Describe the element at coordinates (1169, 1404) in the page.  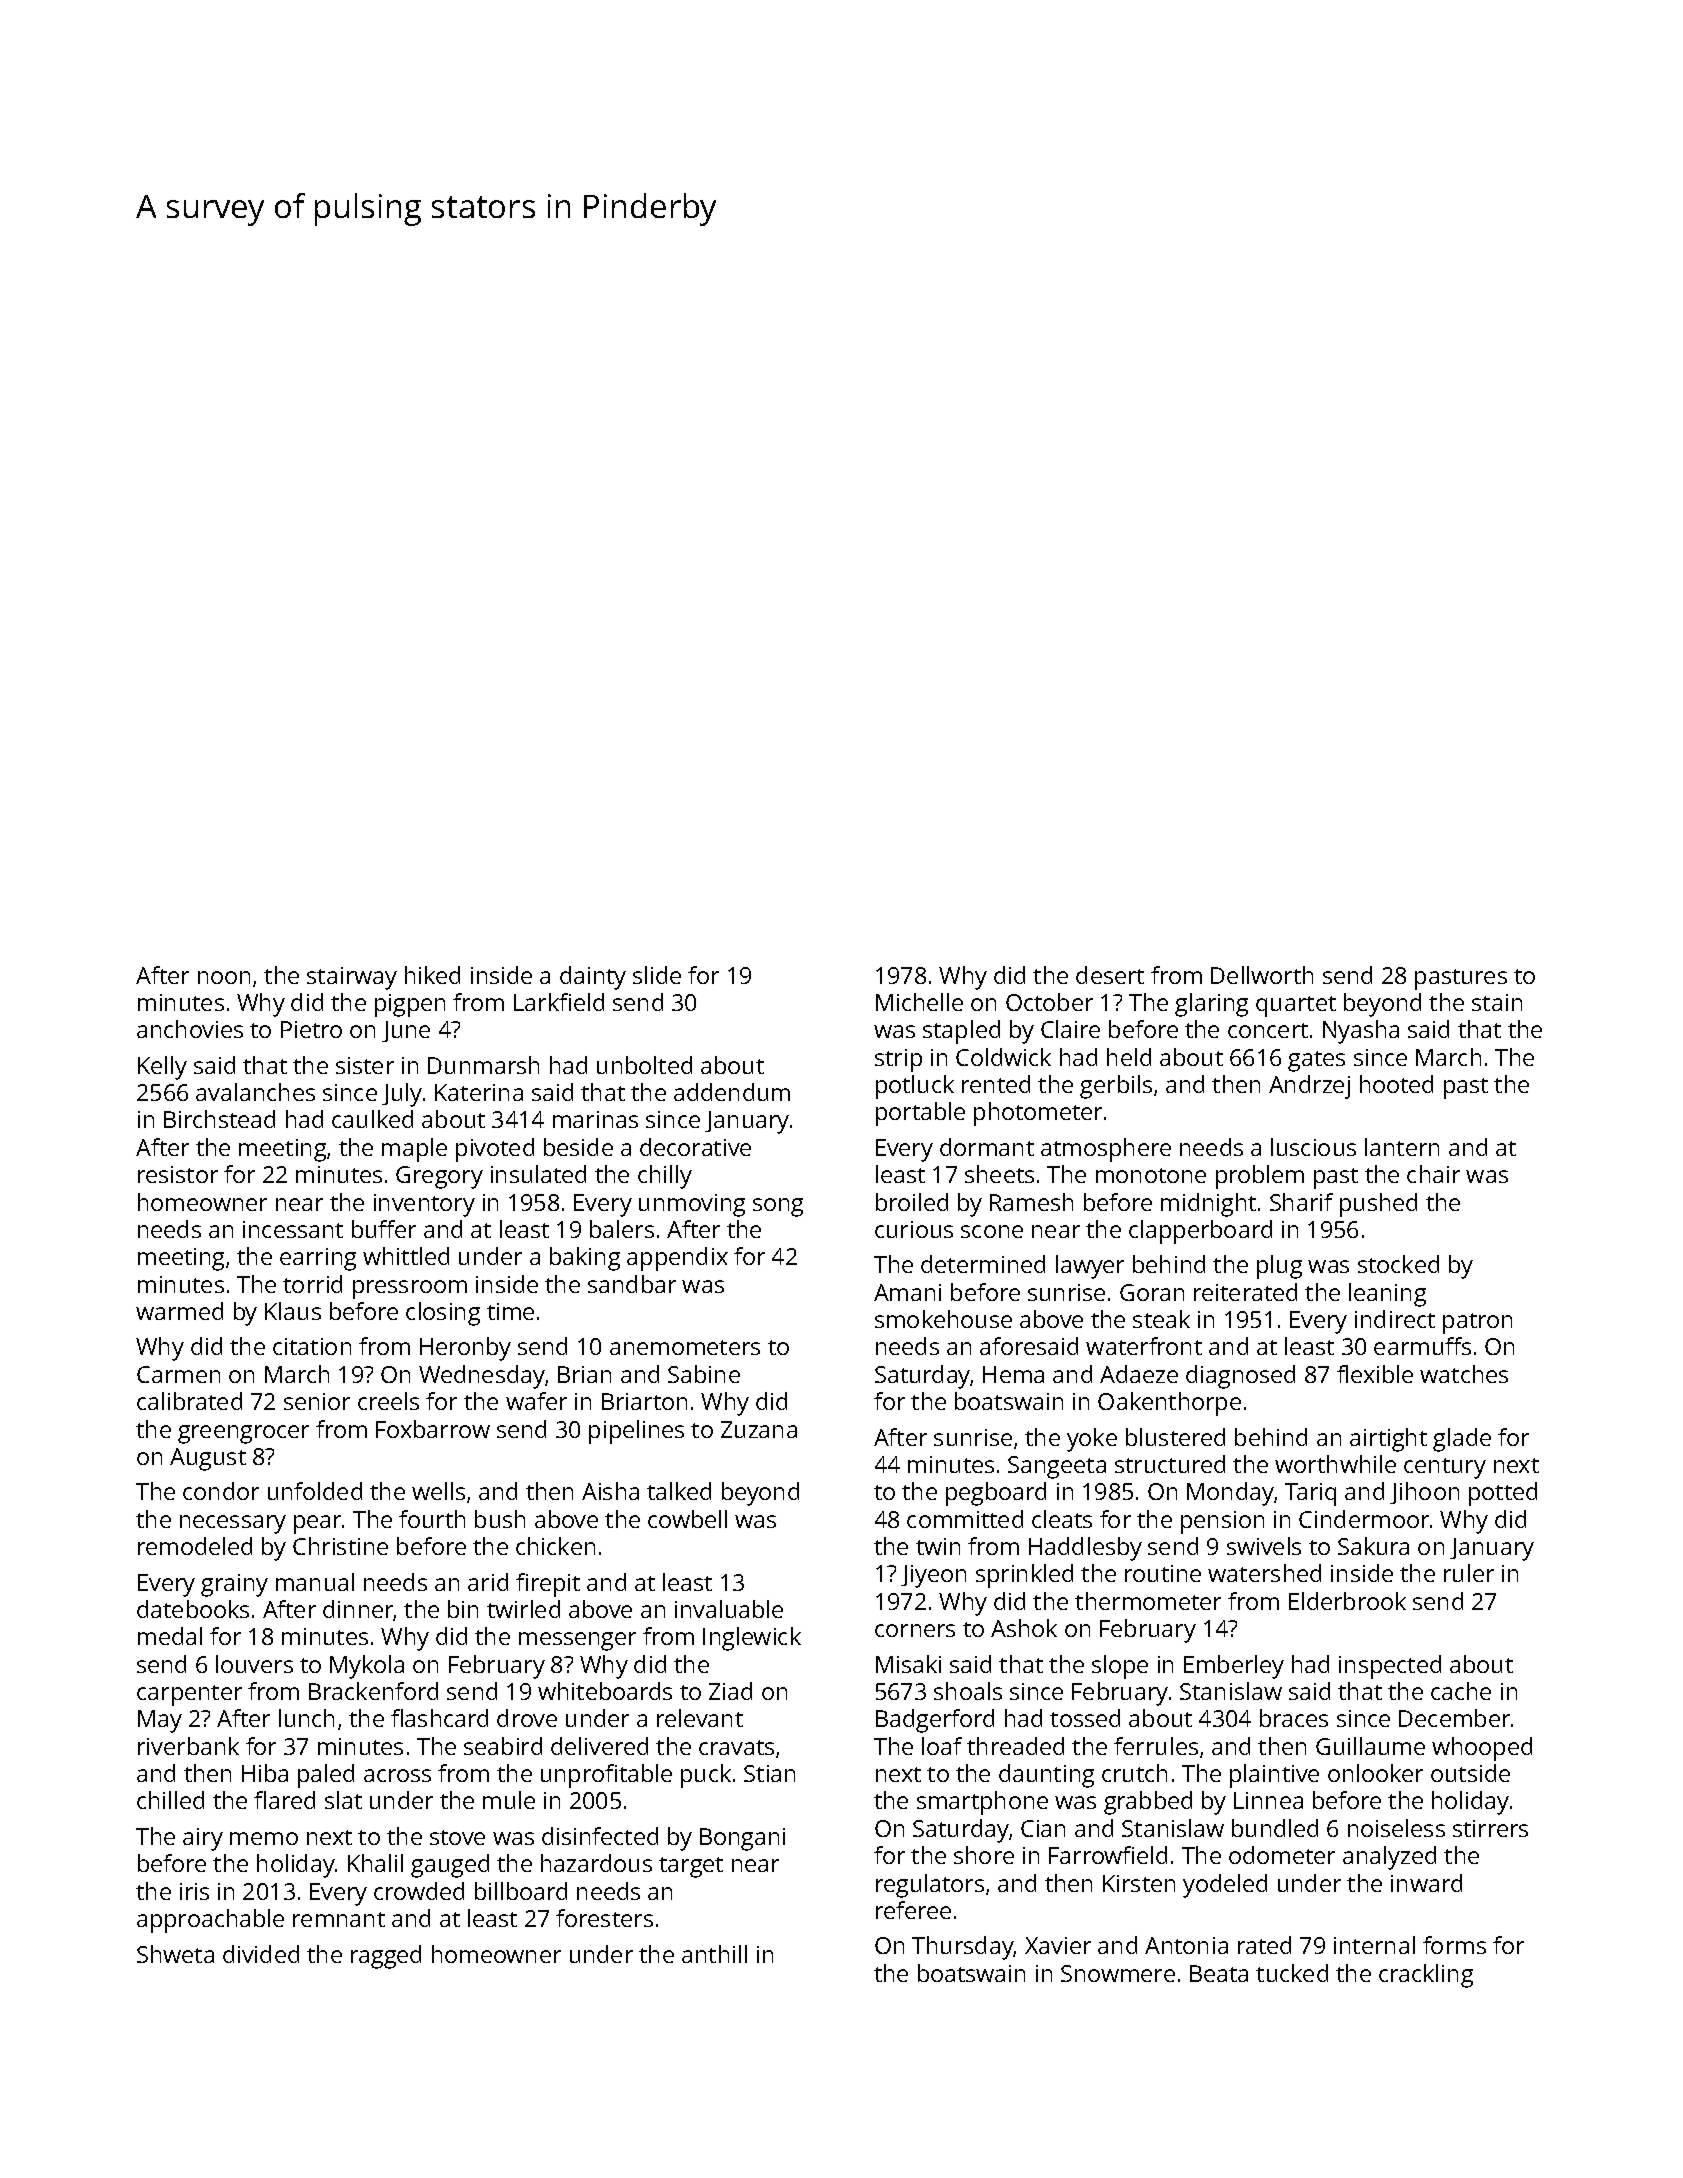
I see `Oakenthorpe` at that location.
